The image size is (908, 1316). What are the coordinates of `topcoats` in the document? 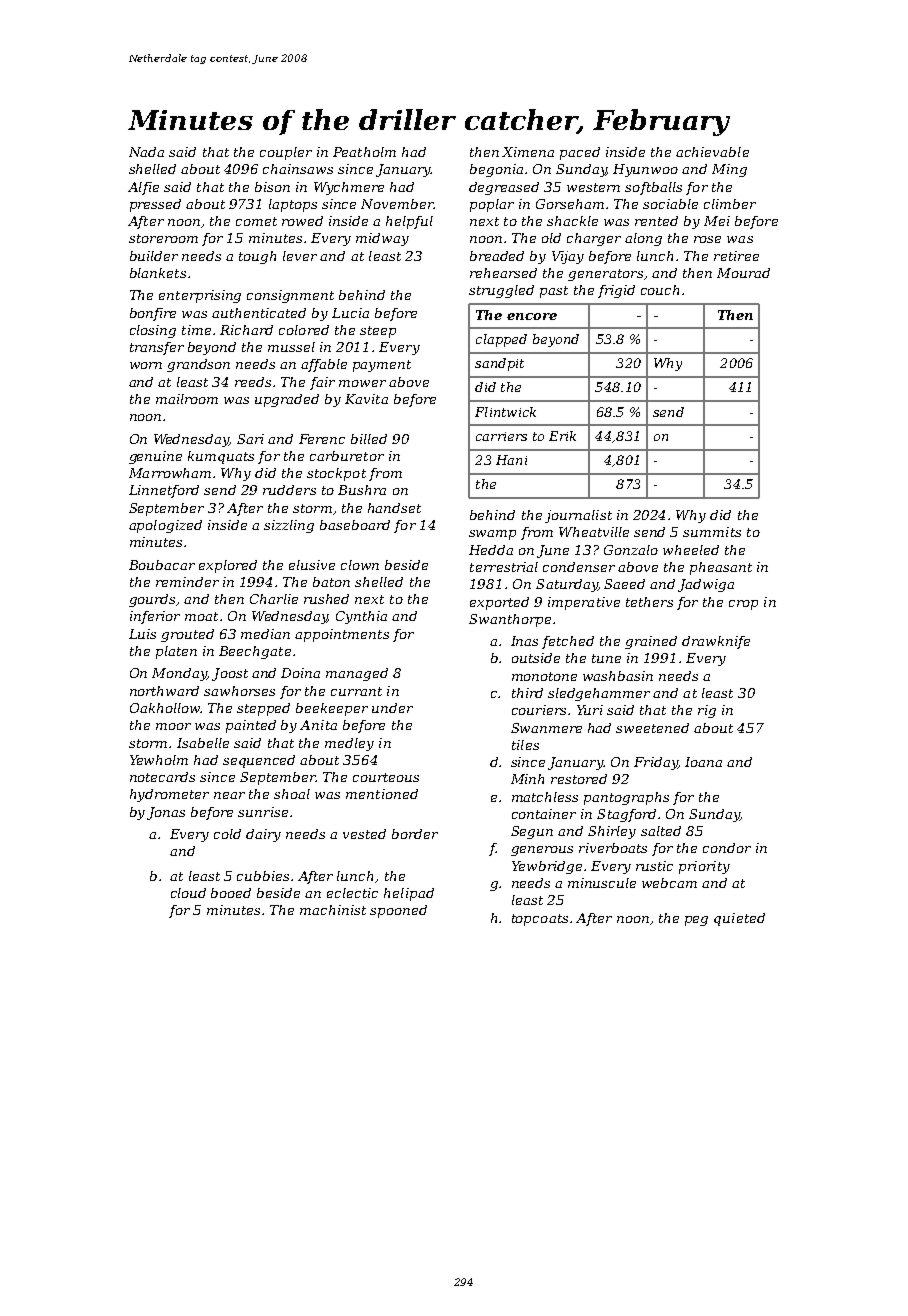 It's located at (540, 920).
